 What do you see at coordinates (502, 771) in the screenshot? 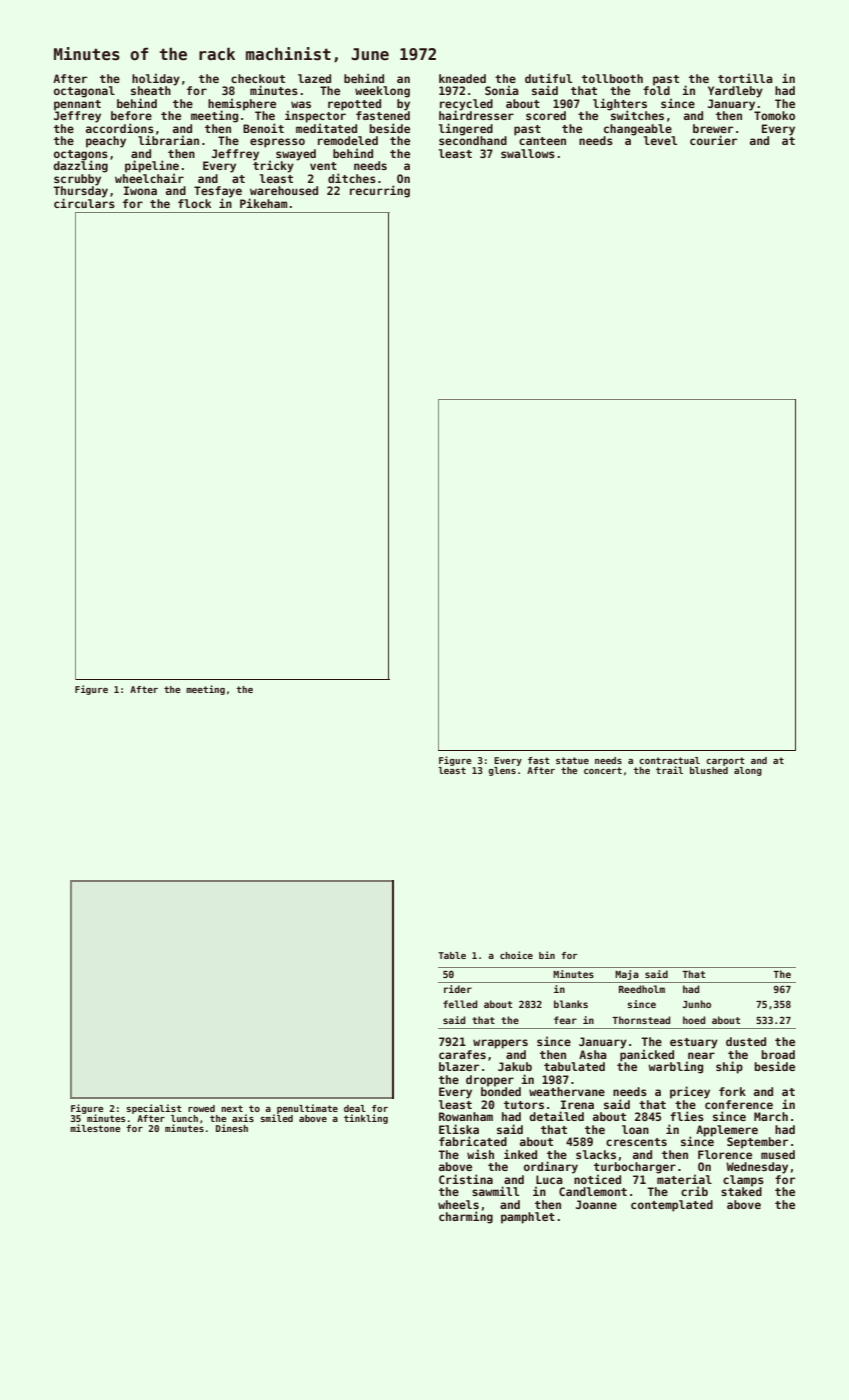
I see `glens` at bounding box center [502, 771].
